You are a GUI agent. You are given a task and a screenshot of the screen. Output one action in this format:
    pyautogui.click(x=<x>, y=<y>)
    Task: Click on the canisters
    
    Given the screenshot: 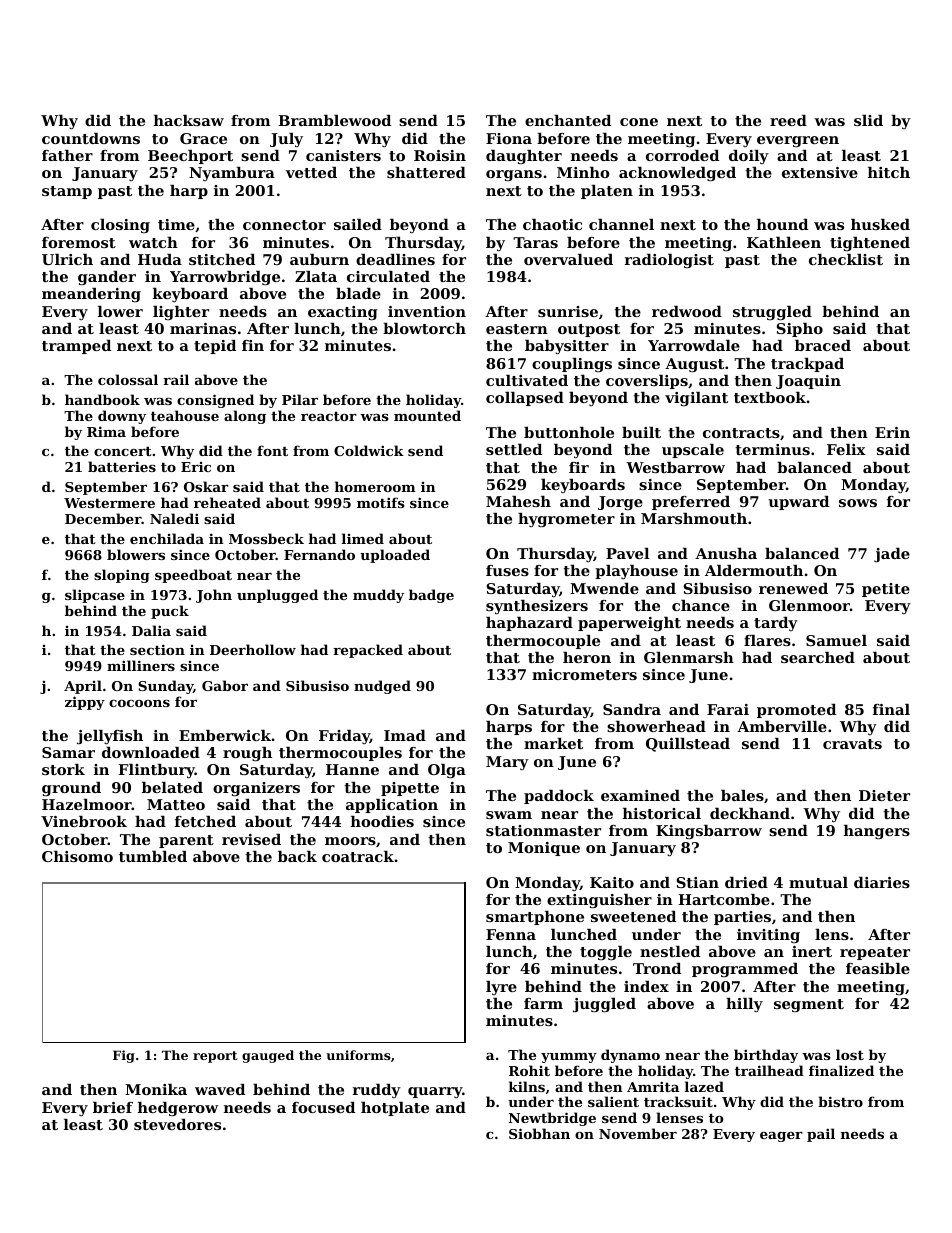 What is the action you would take?
    pyautogui.click(x=343, y=155)
